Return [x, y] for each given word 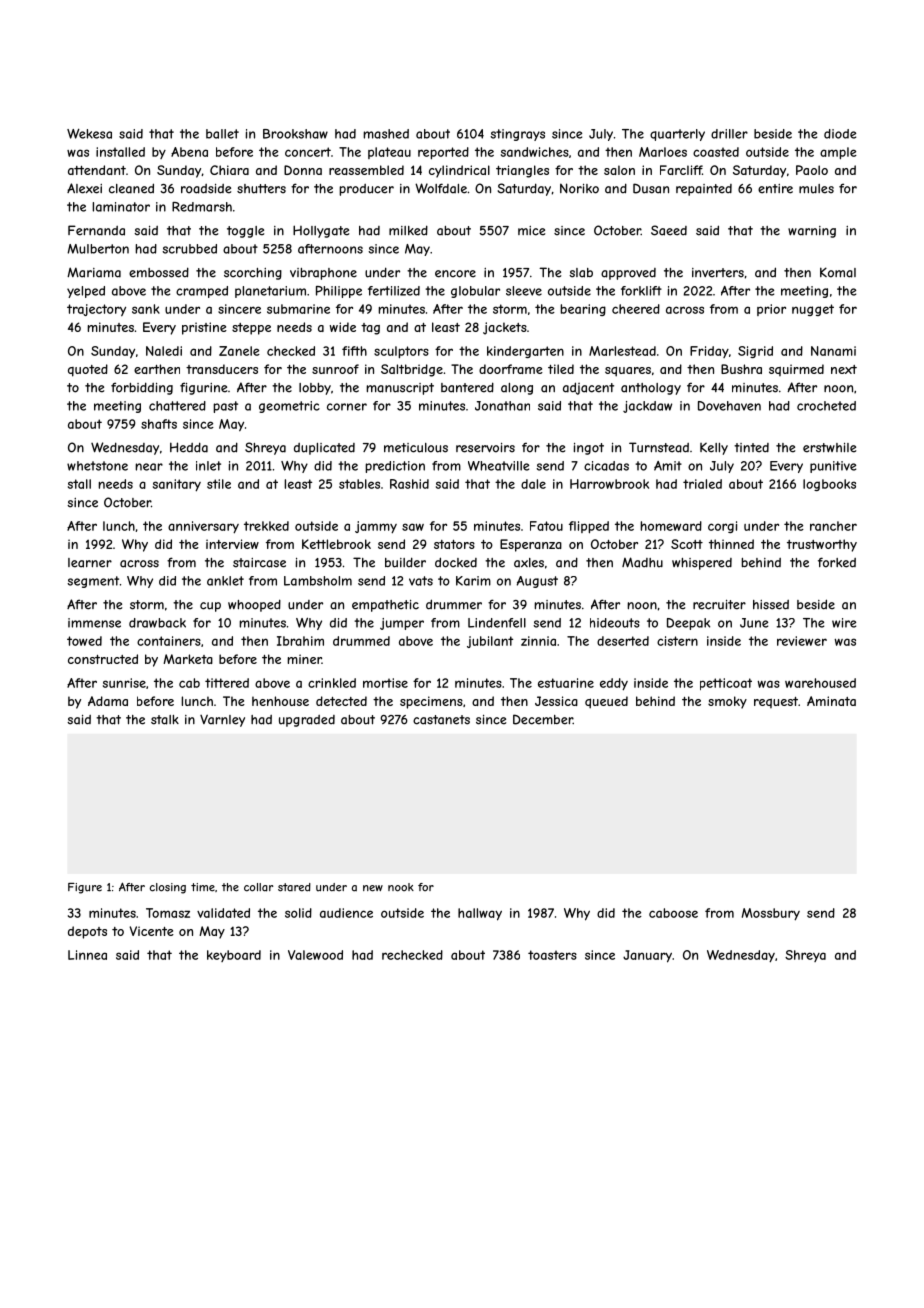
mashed [386, 134]
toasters [552, 955]
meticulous [416, 448]
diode [840, 134]
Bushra [741, 369]
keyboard [234, 956]
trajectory [96, 310]
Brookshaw [295, 134]
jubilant [490, 642]
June [754, 623]
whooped [254, 605]
